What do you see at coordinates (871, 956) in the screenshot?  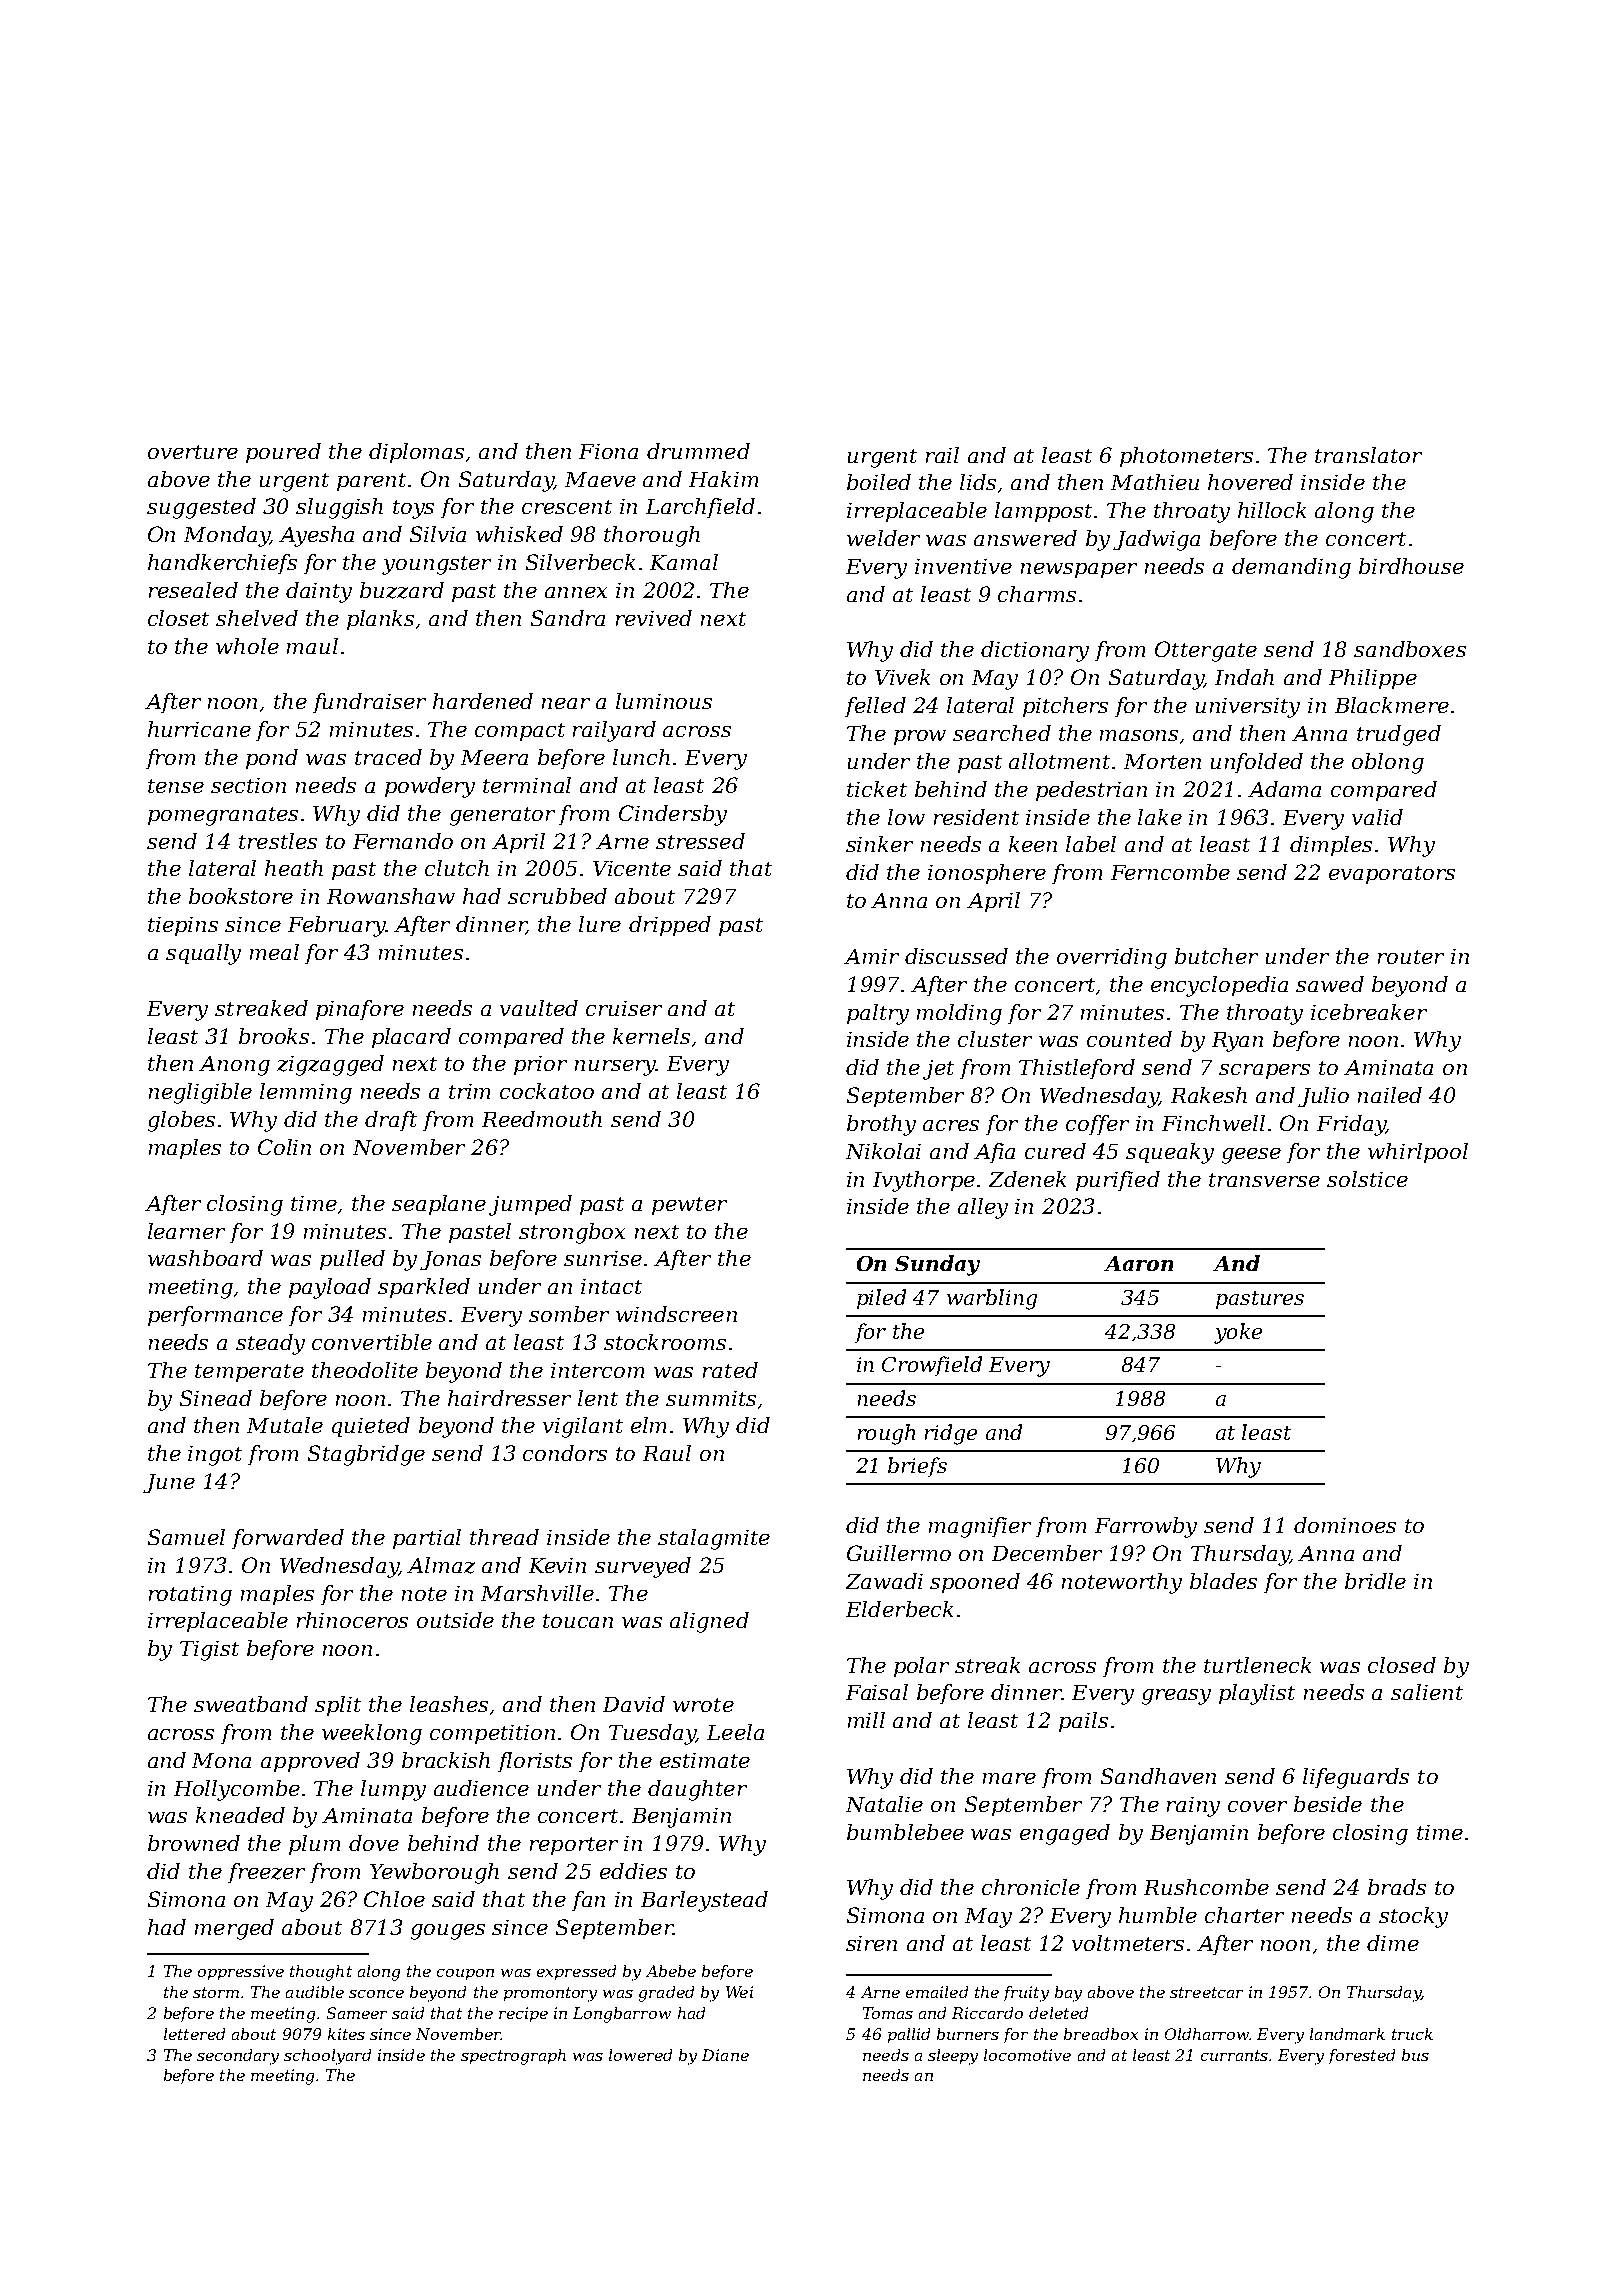 I see `Amir` at bounding box center [871, 956].
